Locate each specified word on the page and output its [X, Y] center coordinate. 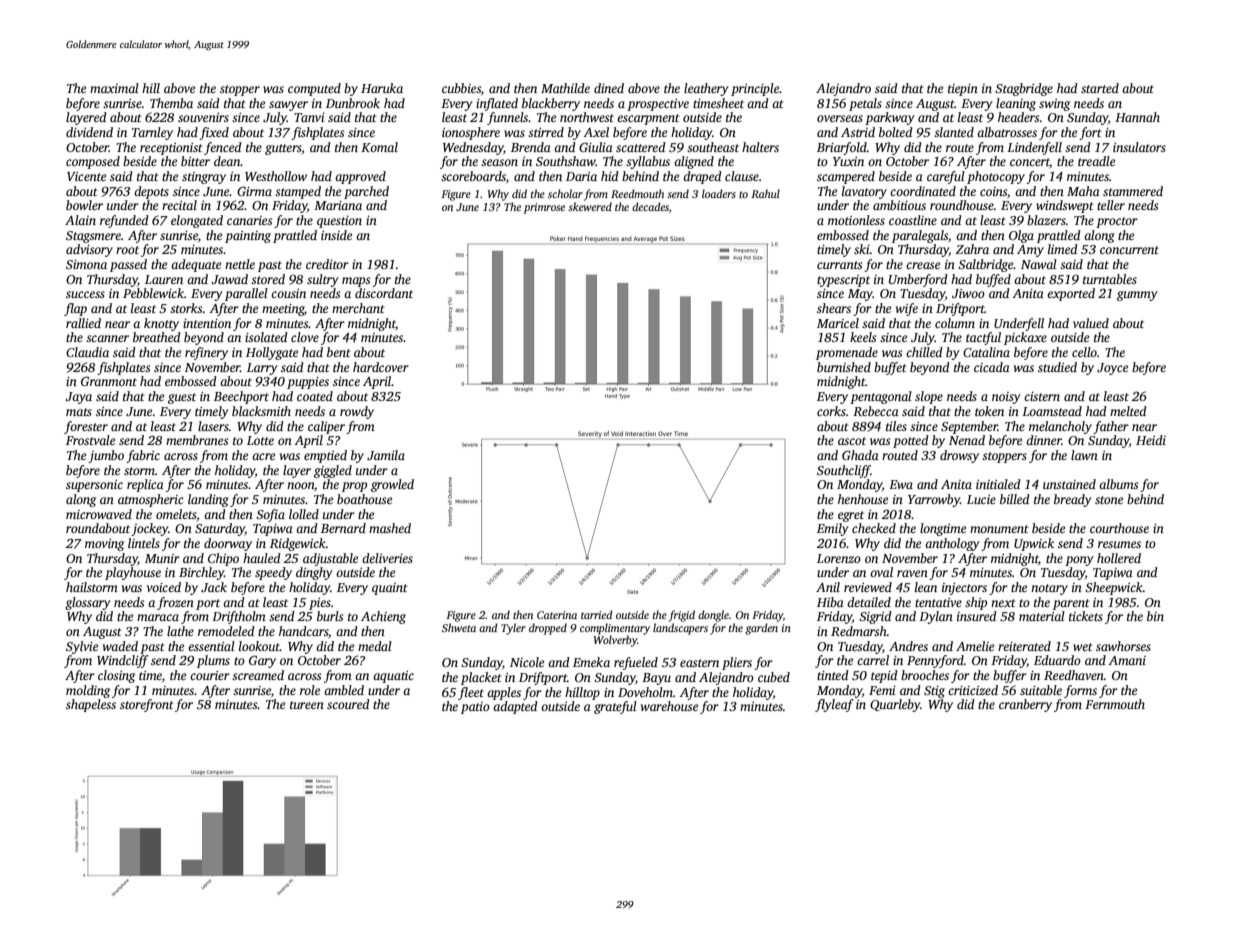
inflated [497, 104]
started [1100, 88]
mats [79, 412]
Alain [80, 220]
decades [650, 206]
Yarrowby [934, 500]
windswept [1065, 206]
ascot [852, 441]
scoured [348, 704]
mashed [390, 528]
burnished [844, 367]
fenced [223, 148]
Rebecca [876, 411]
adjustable [330, 559]
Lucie [981, 499]
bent [339, 352]
